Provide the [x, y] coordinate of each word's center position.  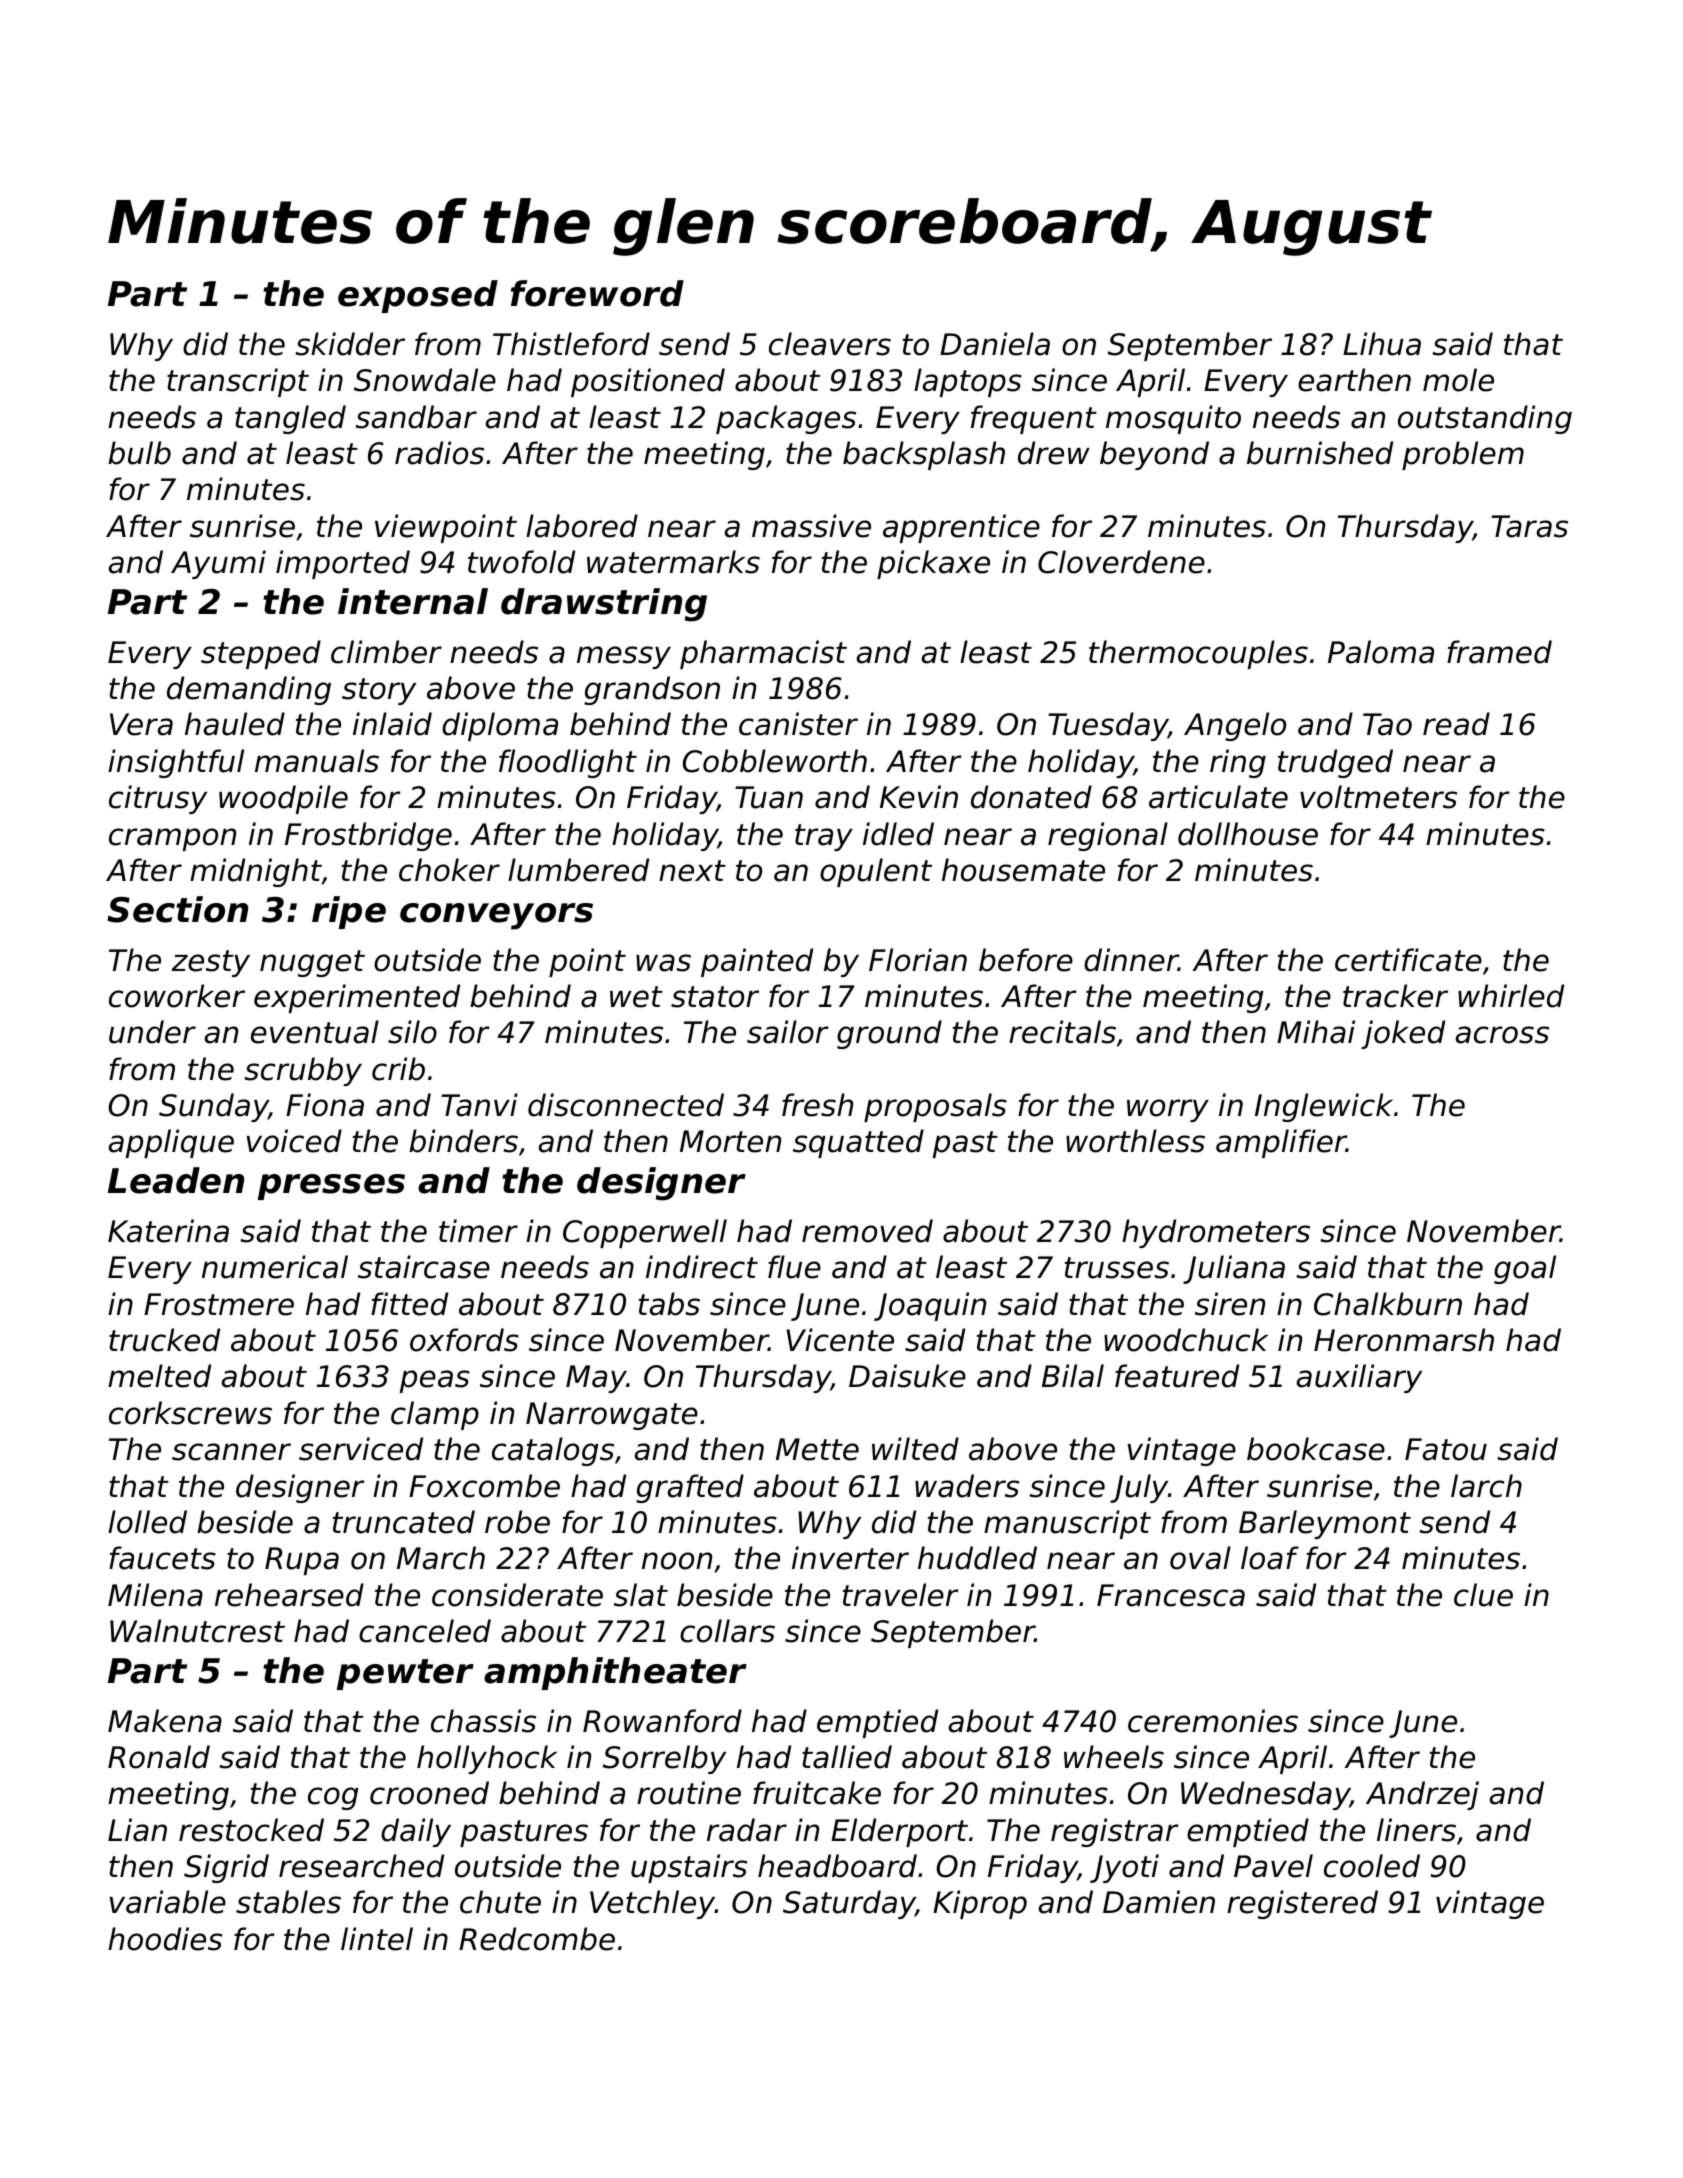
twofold [521, 562]
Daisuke [907, 1376]
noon [677, 1561]
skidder [350, 344]
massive [811, 526]
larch [1486, 1486]
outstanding [1485, 419]
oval [1200, 1558]
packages [786, 419]
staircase [424, 1267]
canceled [425, 1631]
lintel [377, 1939]
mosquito [1173, 419]
